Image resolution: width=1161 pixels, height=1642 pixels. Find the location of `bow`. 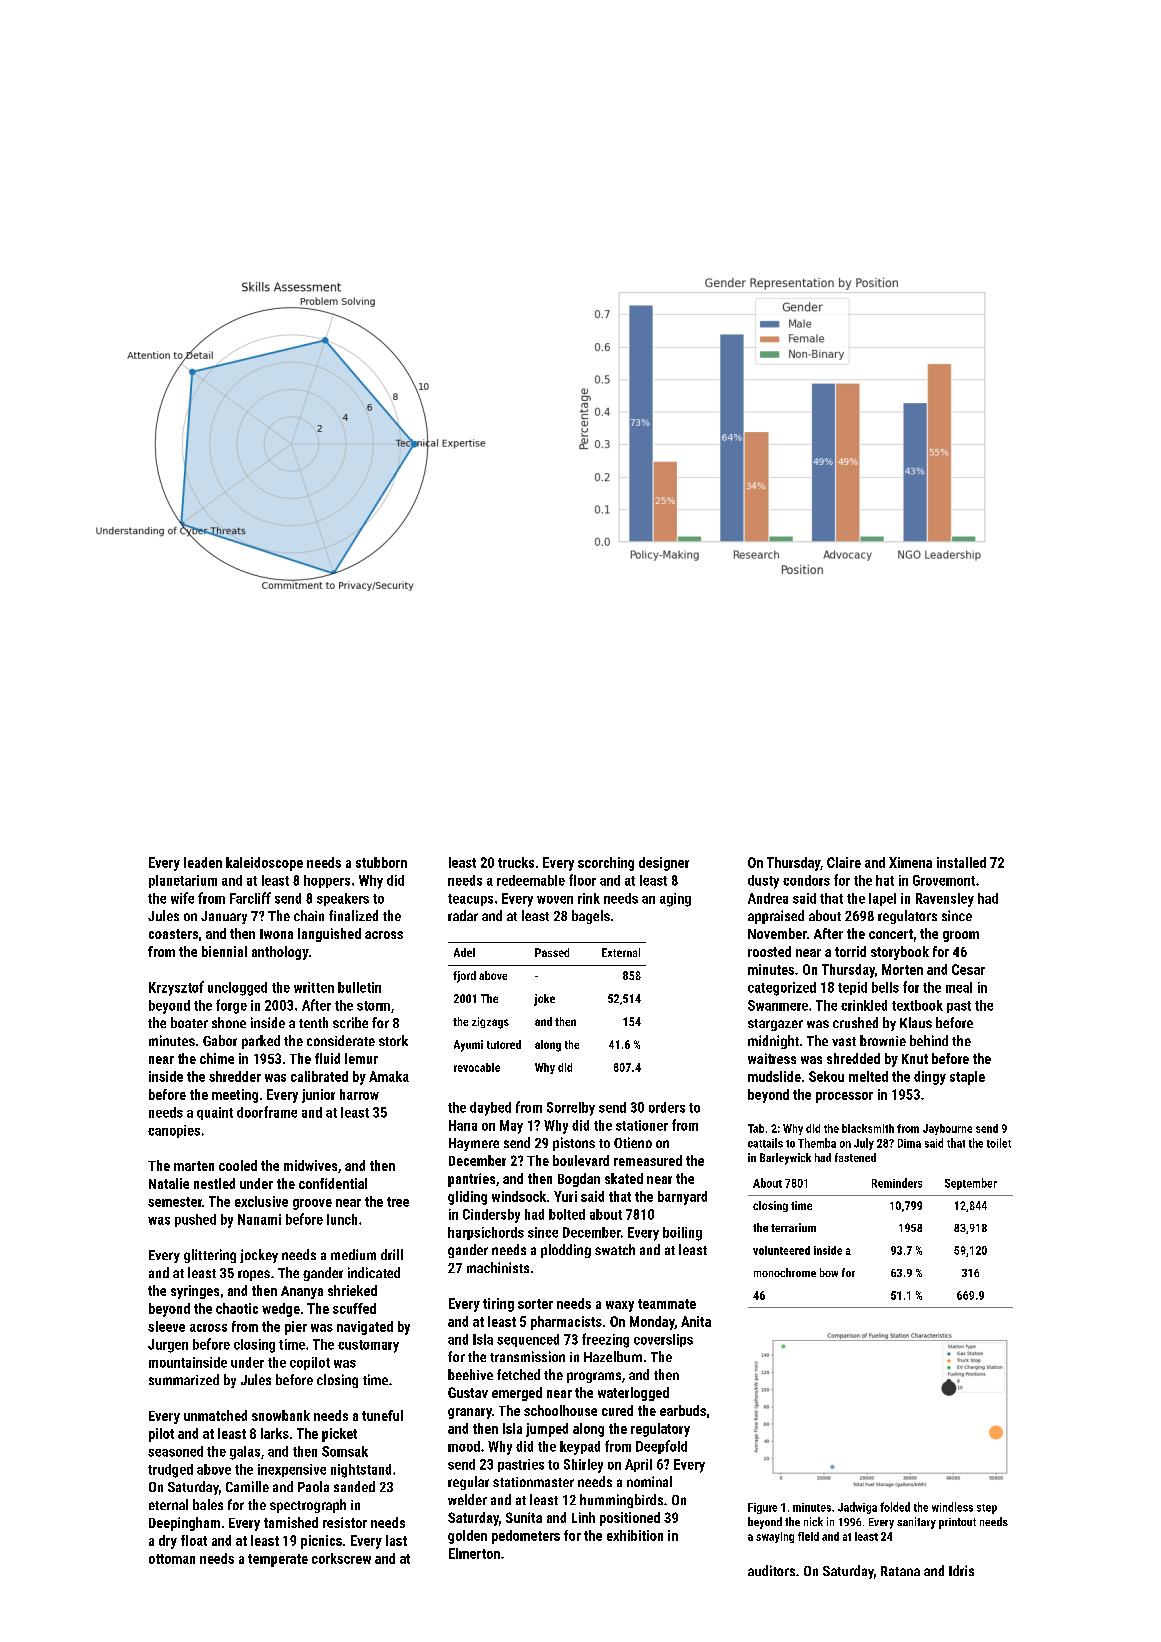

bow is located at coordinates (829, 1272).
